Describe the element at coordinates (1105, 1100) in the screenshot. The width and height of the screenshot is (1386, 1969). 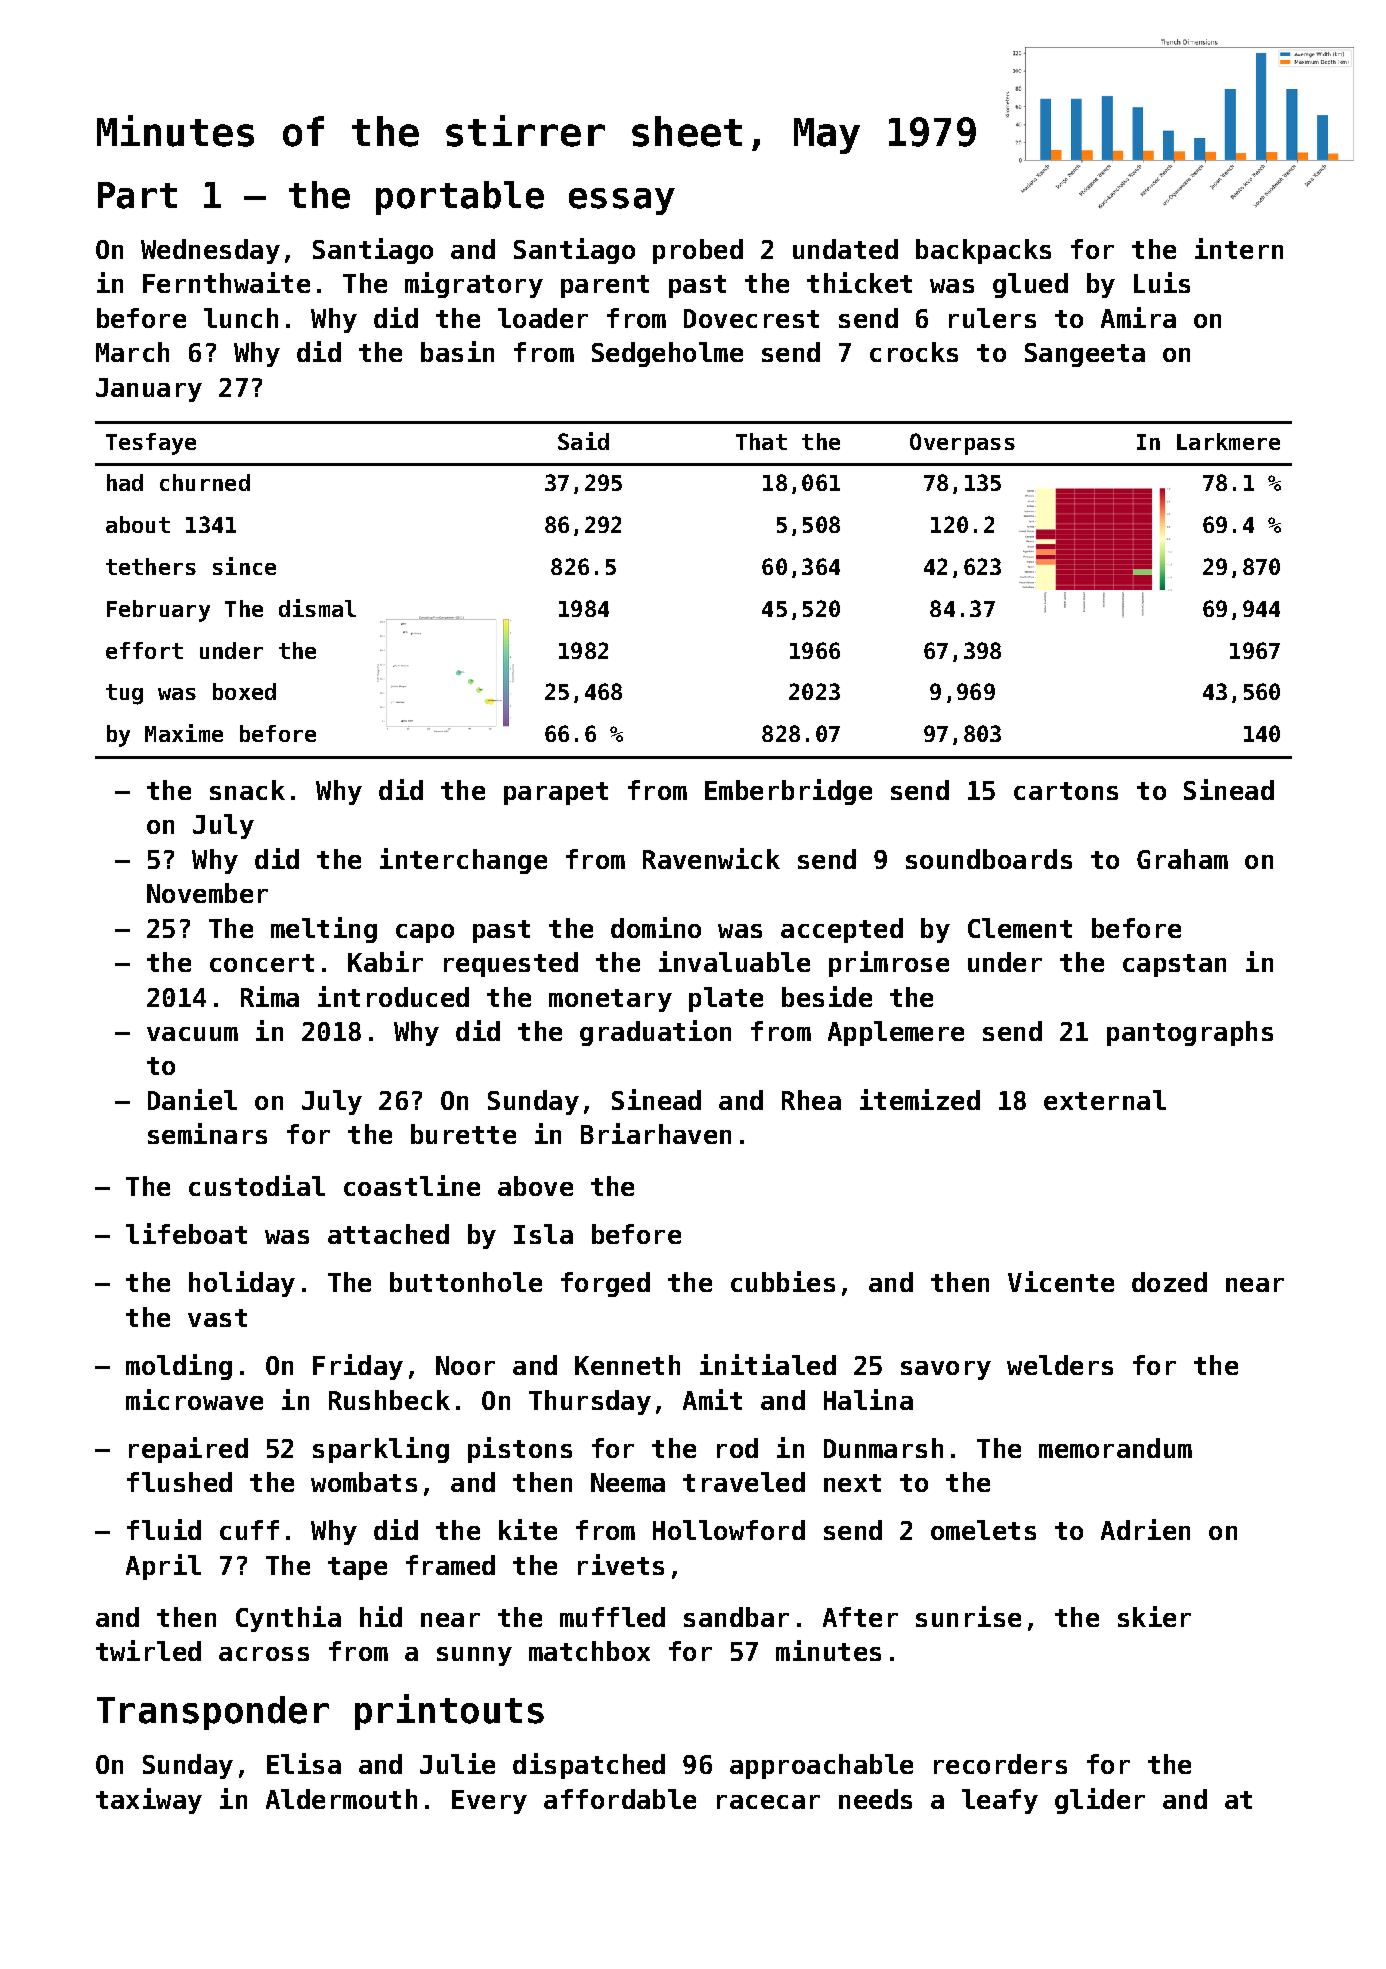
I see `external` at that location.
